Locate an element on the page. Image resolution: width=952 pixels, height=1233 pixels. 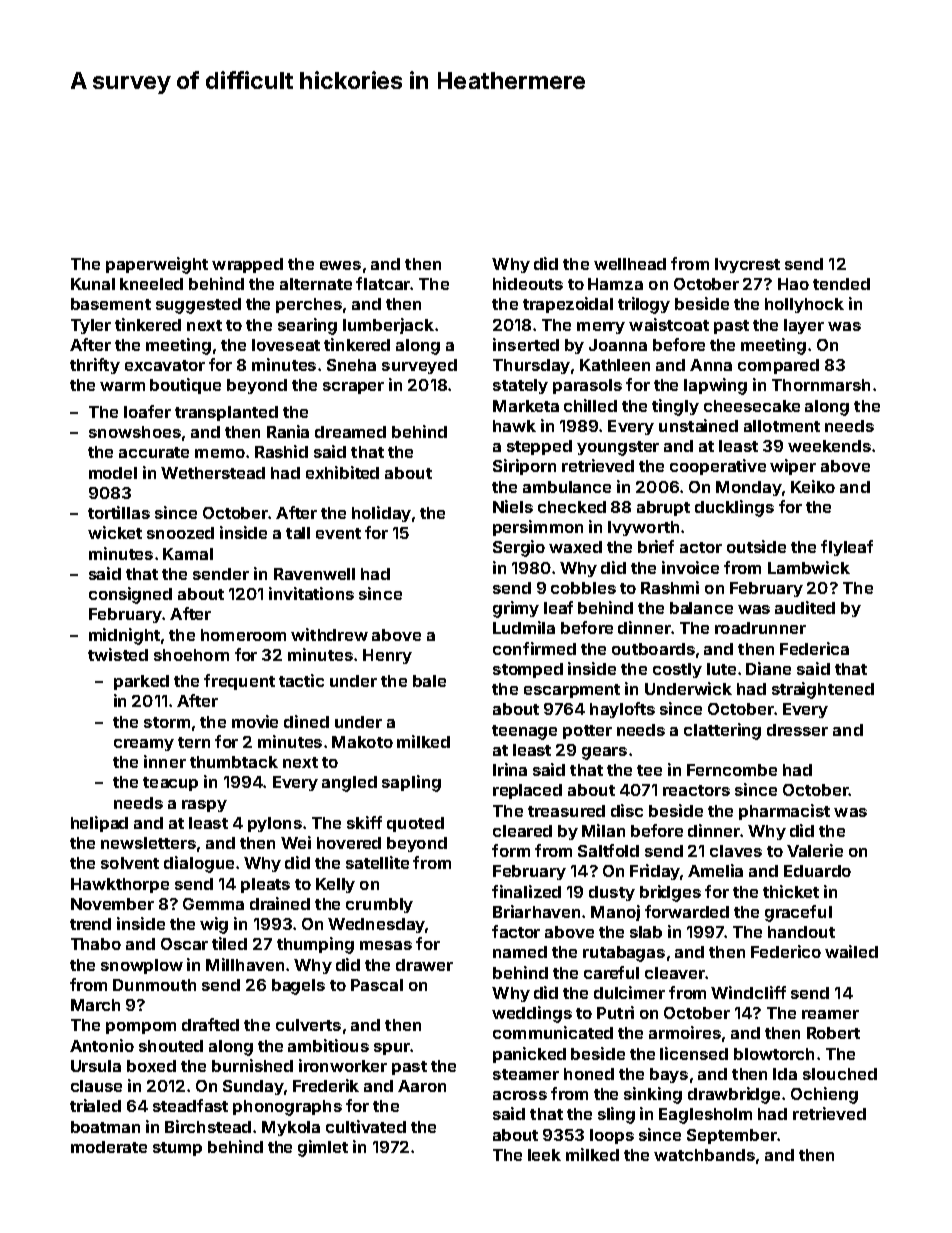
bale is located at coordinates (429, 681).
